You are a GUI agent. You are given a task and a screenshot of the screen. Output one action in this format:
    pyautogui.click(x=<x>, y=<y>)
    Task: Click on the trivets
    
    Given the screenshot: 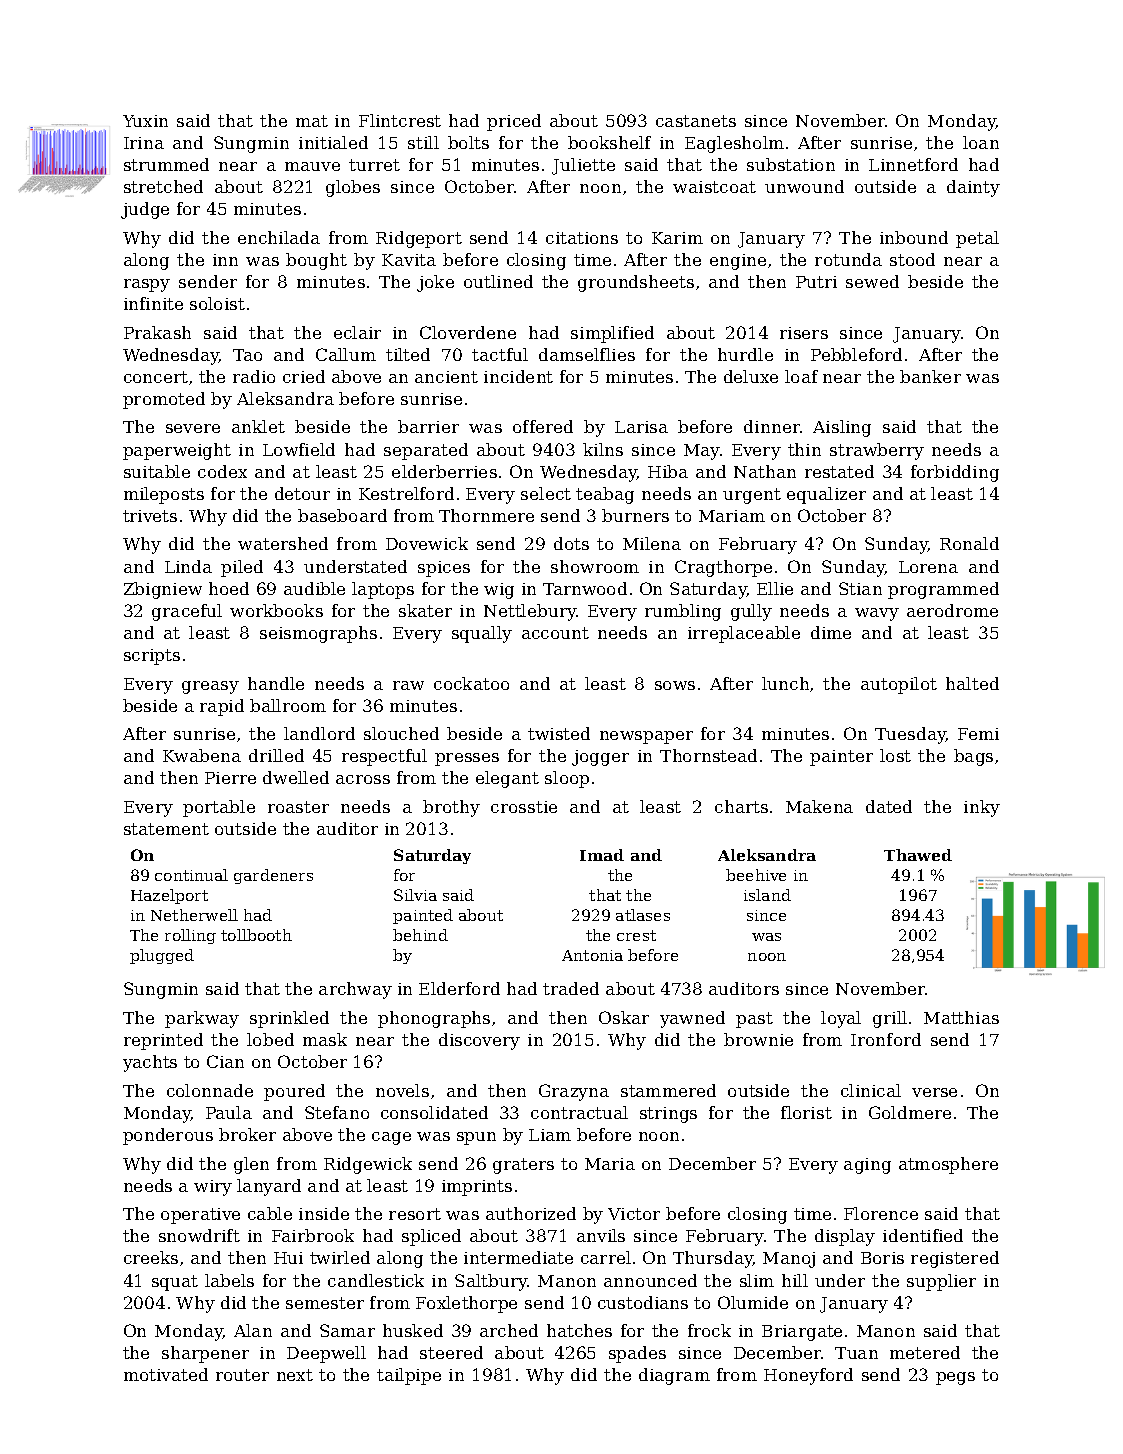 What is the action you would take?
    pyautogui.click(x=150, y=516)
